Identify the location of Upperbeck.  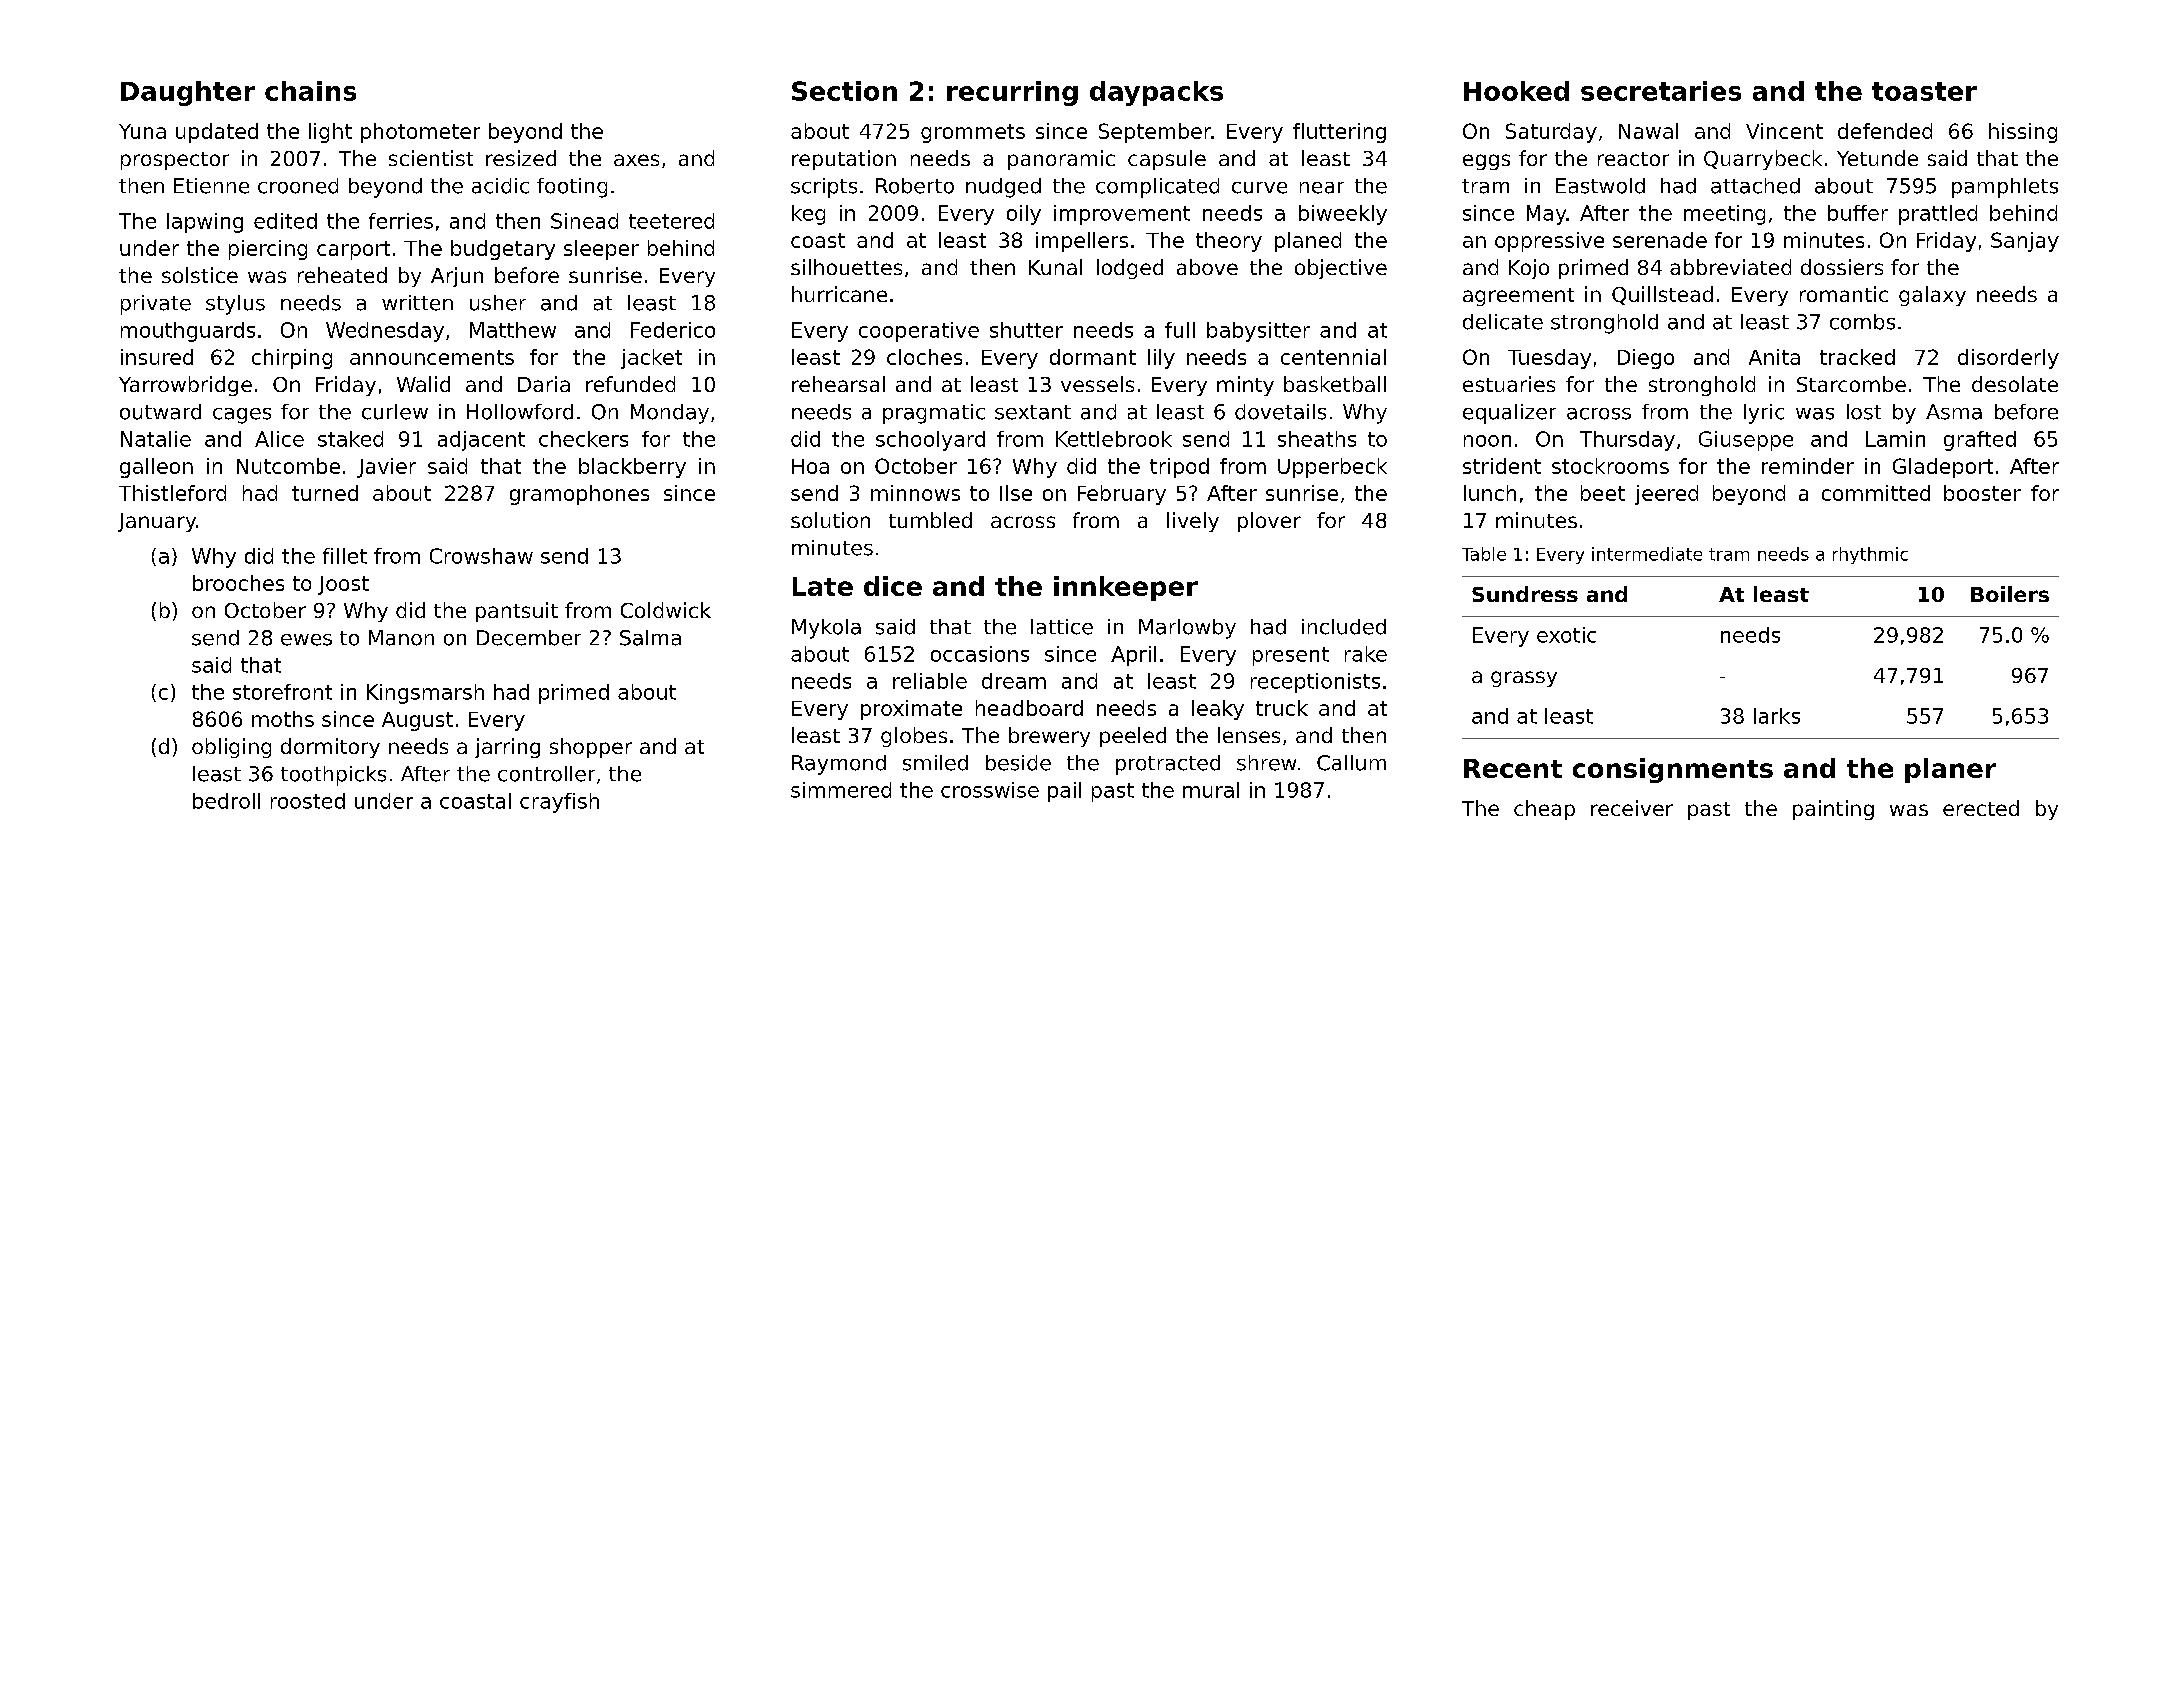
(1332, 468).
